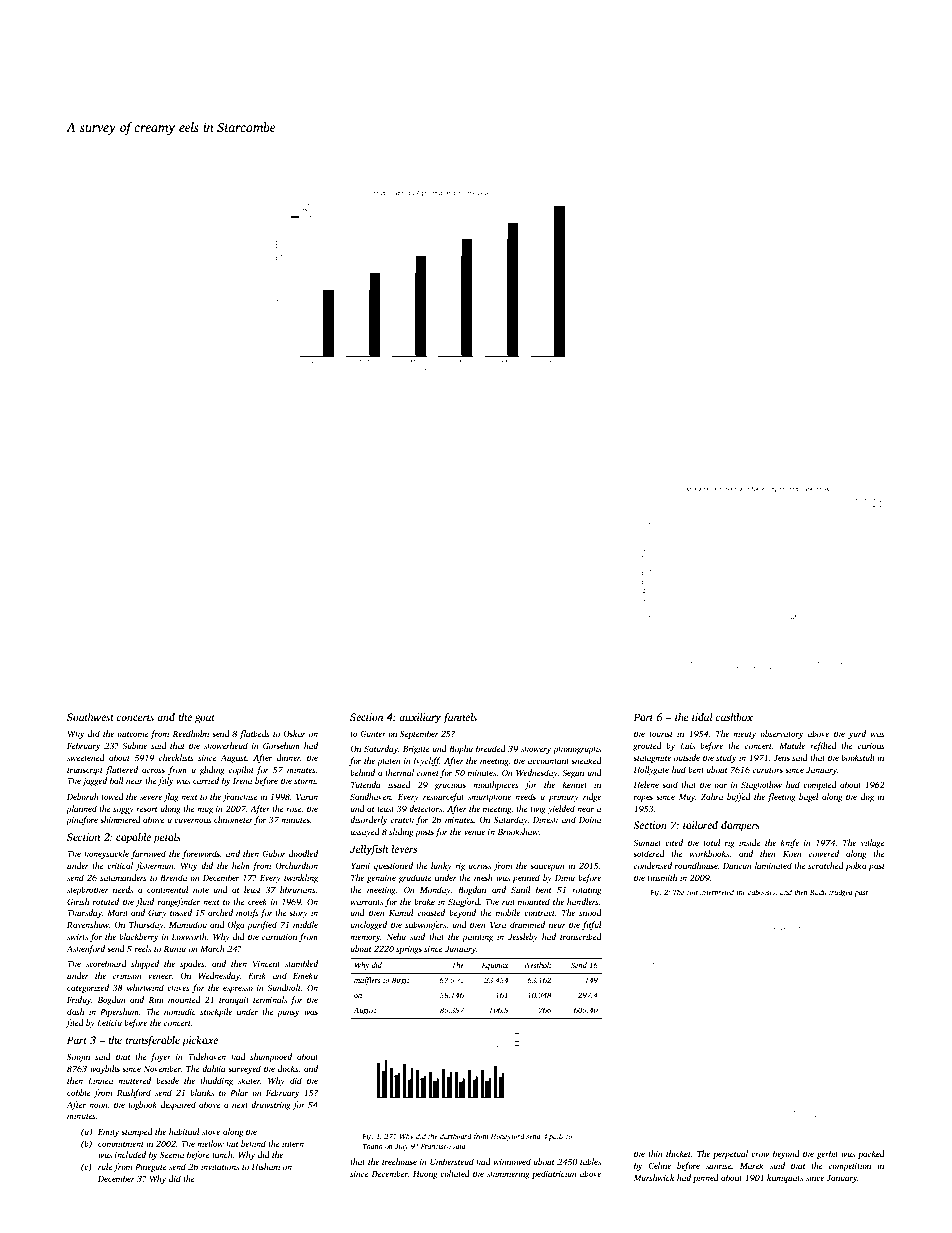 This screenshot has height=1233, width=952. Describe the element at coordinates (241, 865) in the screenshot. I see `helm` at that location.
